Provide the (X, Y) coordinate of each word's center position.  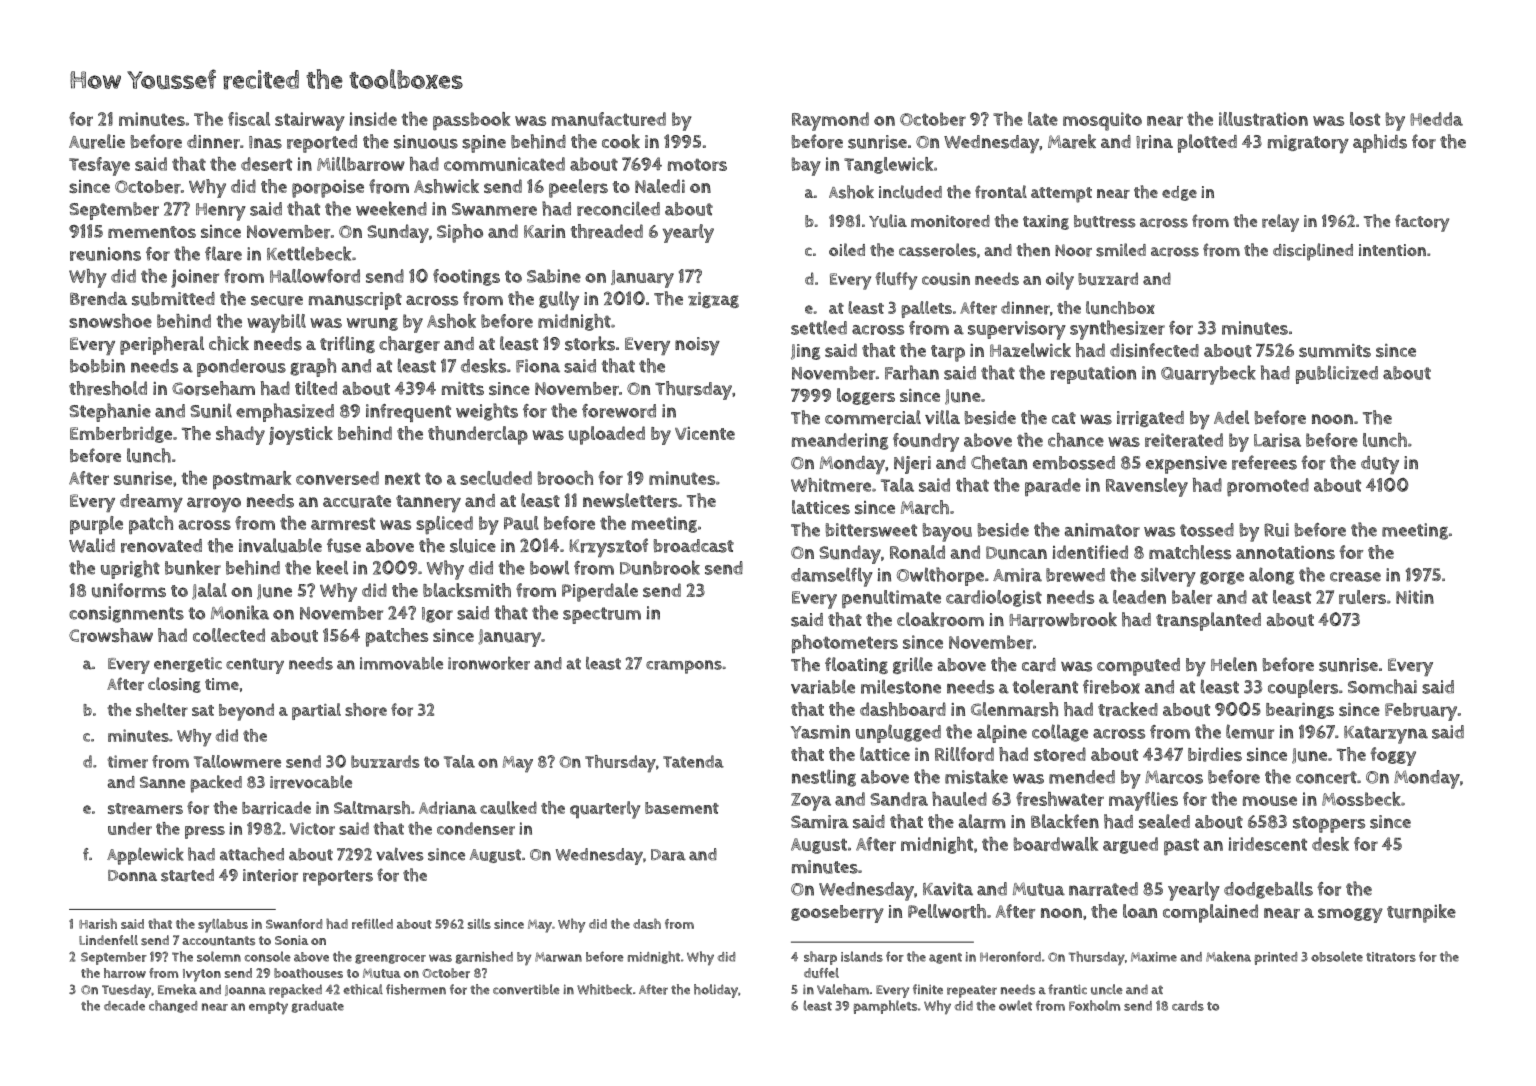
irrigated (1150, 419)
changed (173, 1006)
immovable (401, 663)
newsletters (630, 500)
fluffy (896, 281)
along (1271, 576)
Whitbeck (604, 989)
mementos (152, 232)
